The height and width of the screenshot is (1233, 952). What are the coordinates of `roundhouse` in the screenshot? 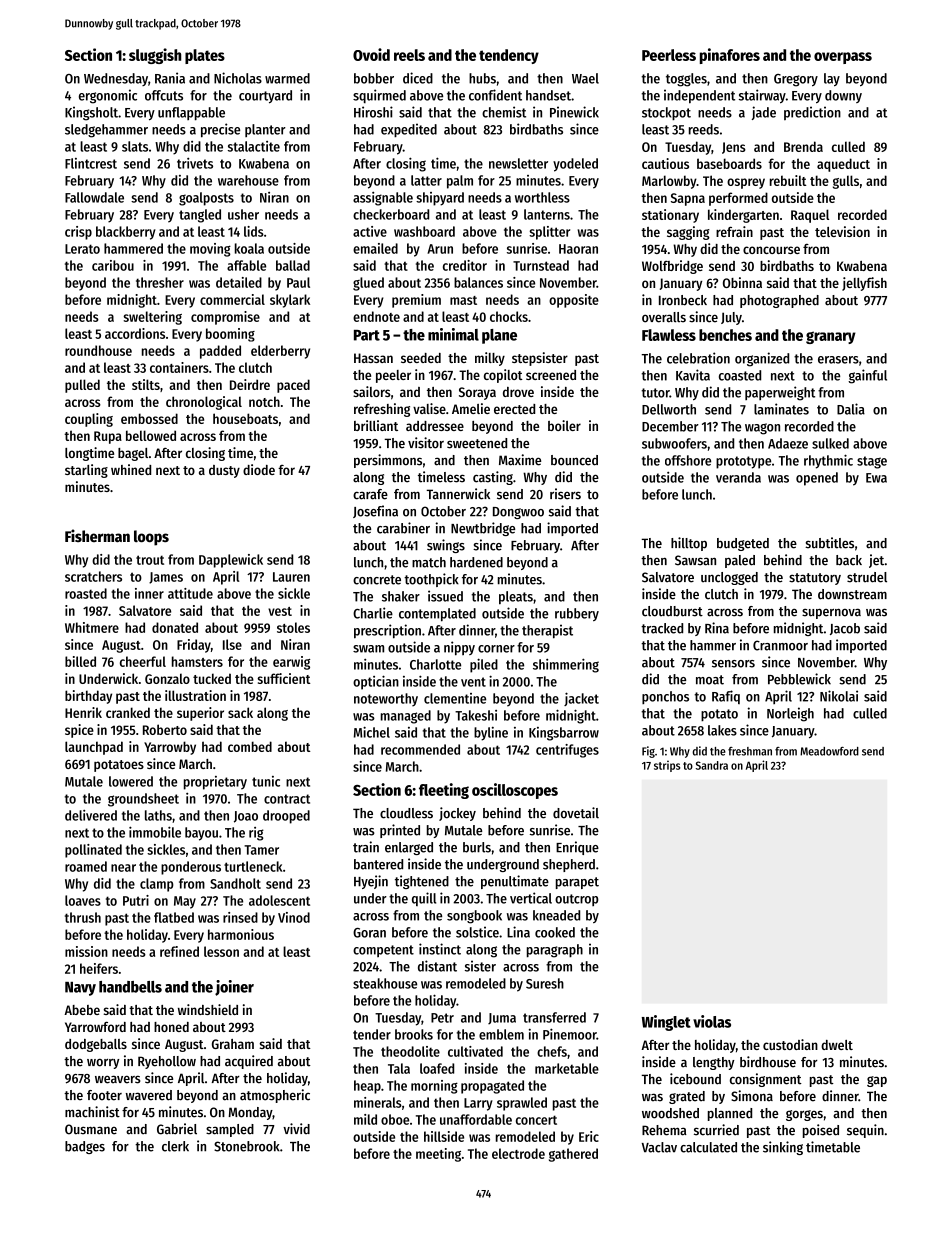 It's located at (98, 350).
